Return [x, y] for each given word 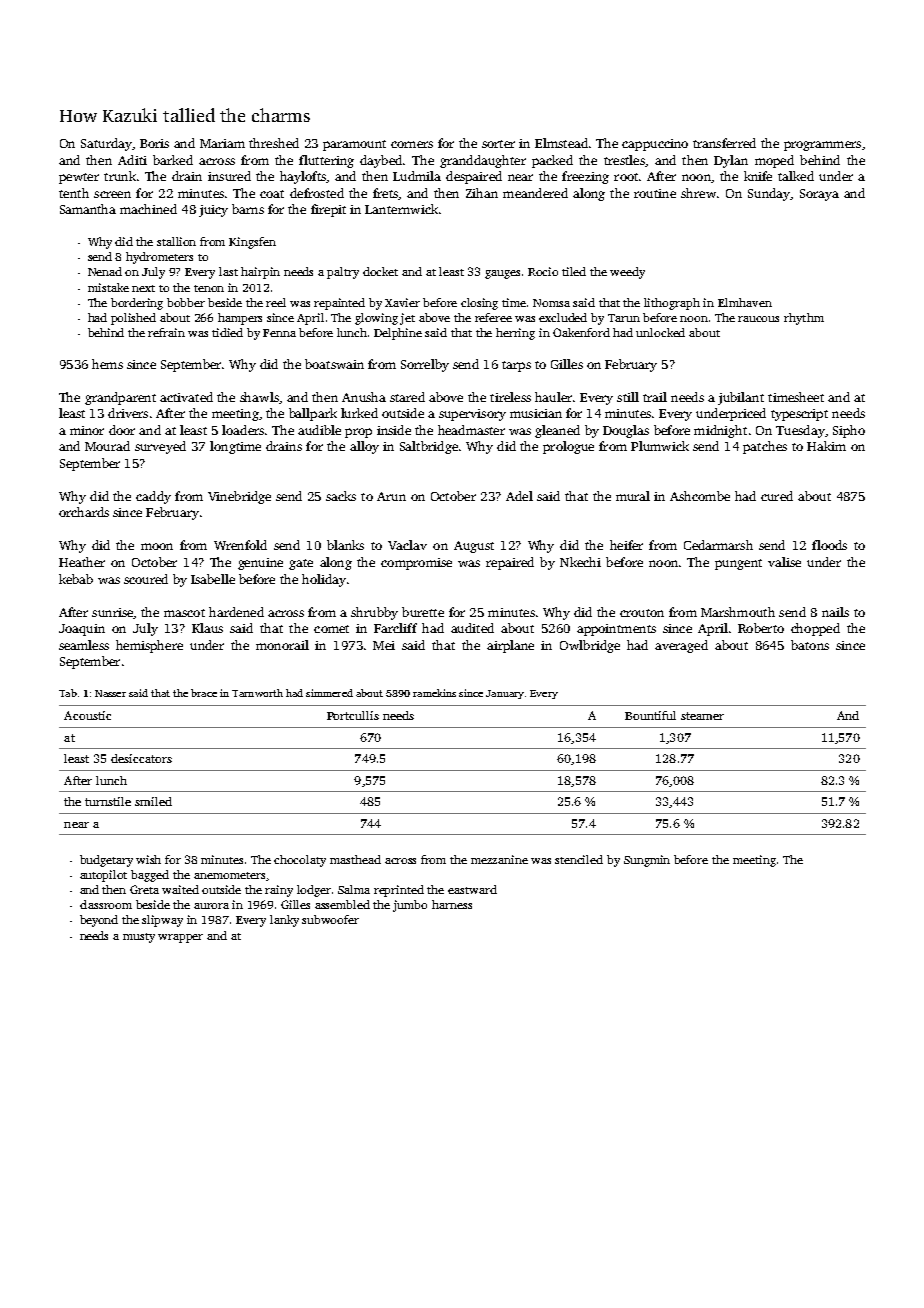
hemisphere [149, 646]
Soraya [819, 195]
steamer [702, 716]
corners [412, 144]
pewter [79, 178]
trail [655, 397]
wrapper [180, 938]
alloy [364, 447]
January [505, 694]
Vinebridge [239, 497]
